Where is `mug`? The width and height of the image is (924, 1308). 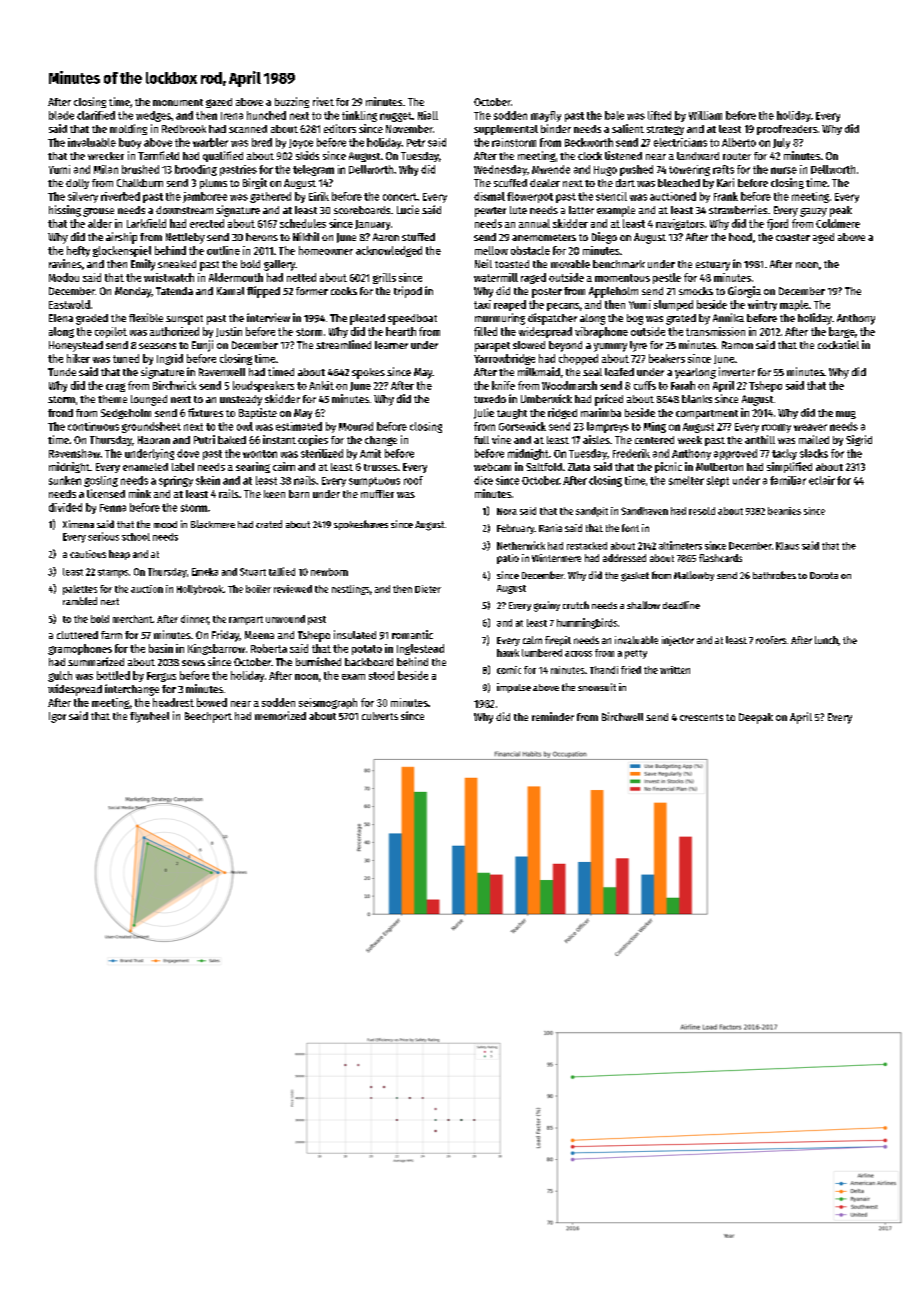 mug is located at coordinates (846, 415).
